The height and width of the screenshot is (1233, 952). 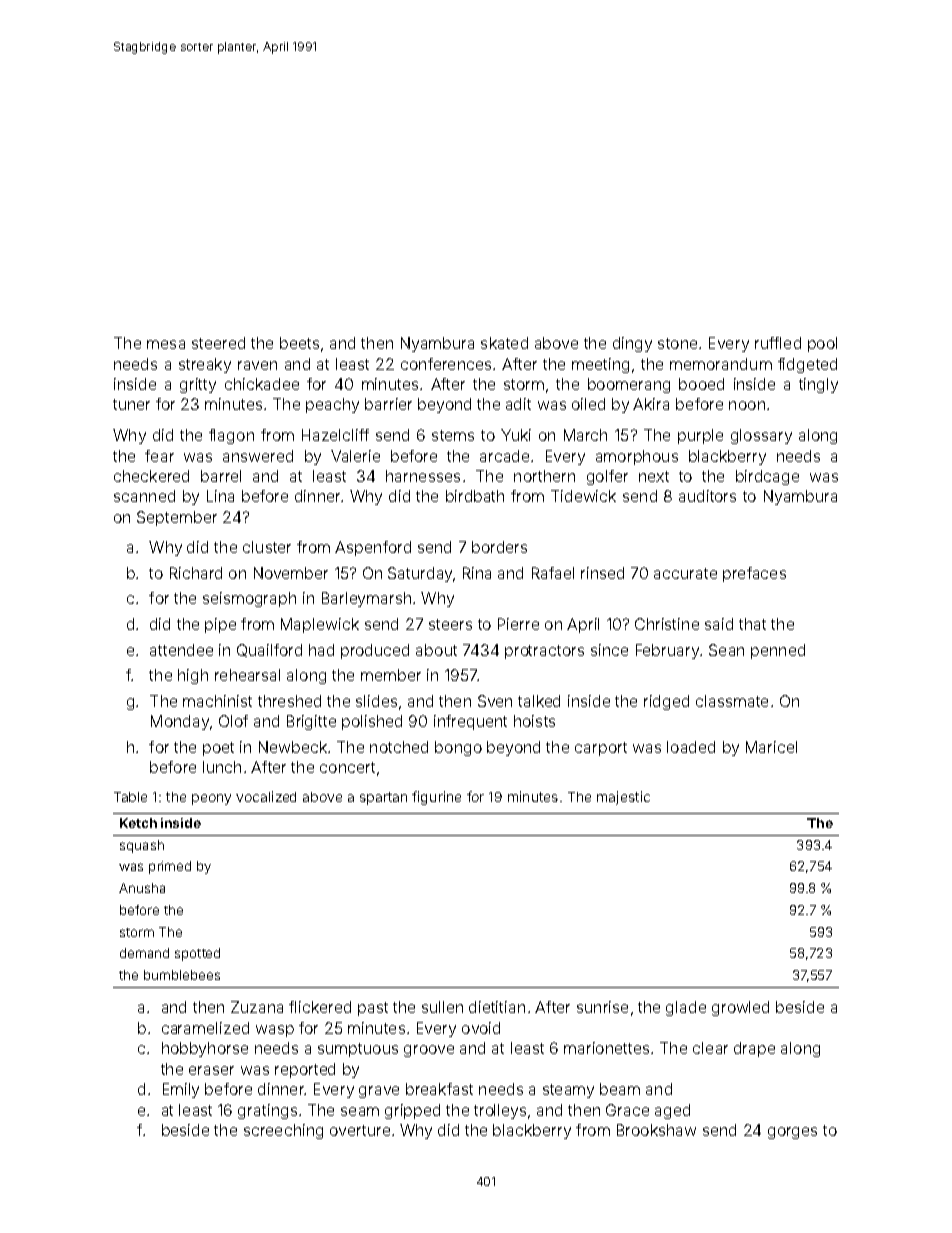 What do you see at coordinates (677, 343) in the screenshot?
I see `stone` at bounding box center [677, 343].
